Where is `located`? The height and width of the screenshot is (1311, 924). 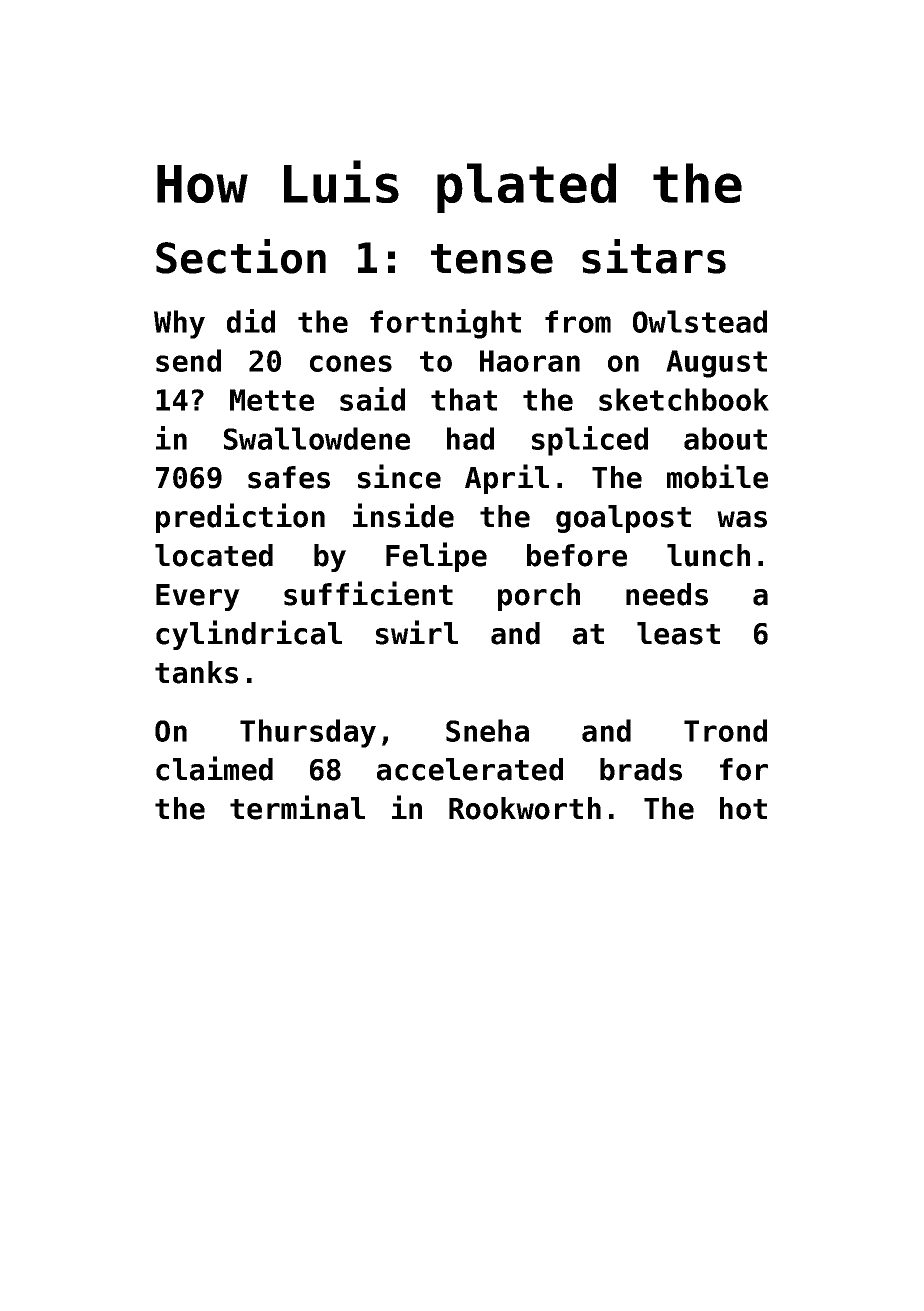 located is located at coordinates (214, 555).
